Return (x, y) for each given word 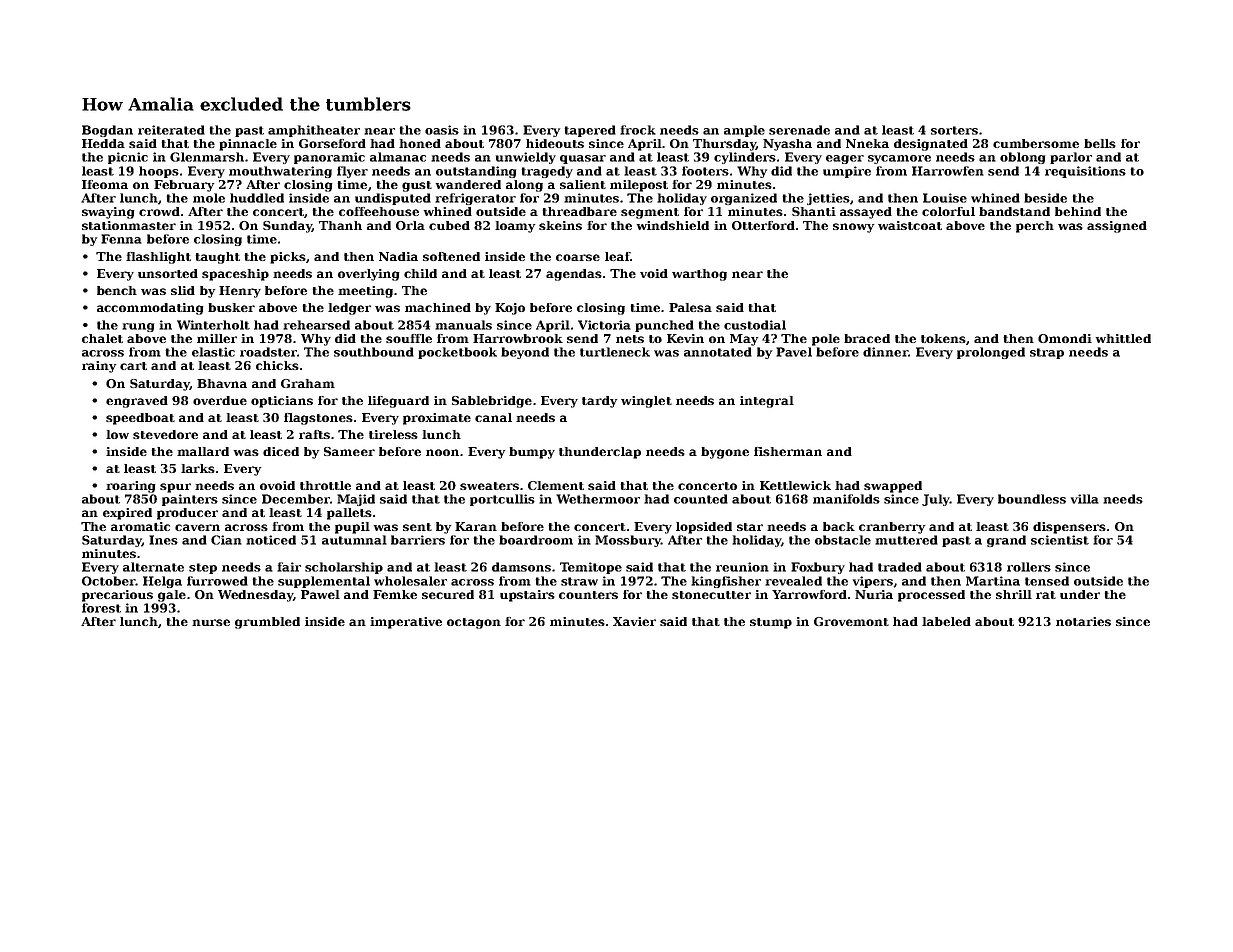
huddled (257, 198)
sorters (954, 130)
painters (190, 500)
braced (867, 338)
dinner (885, 352)
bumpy (532, 453)
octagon (474, 623)
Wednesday (255, 596)
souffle (409, 338)
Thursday (724, 145)
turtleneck (615, 352)
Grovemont (851, 621)
